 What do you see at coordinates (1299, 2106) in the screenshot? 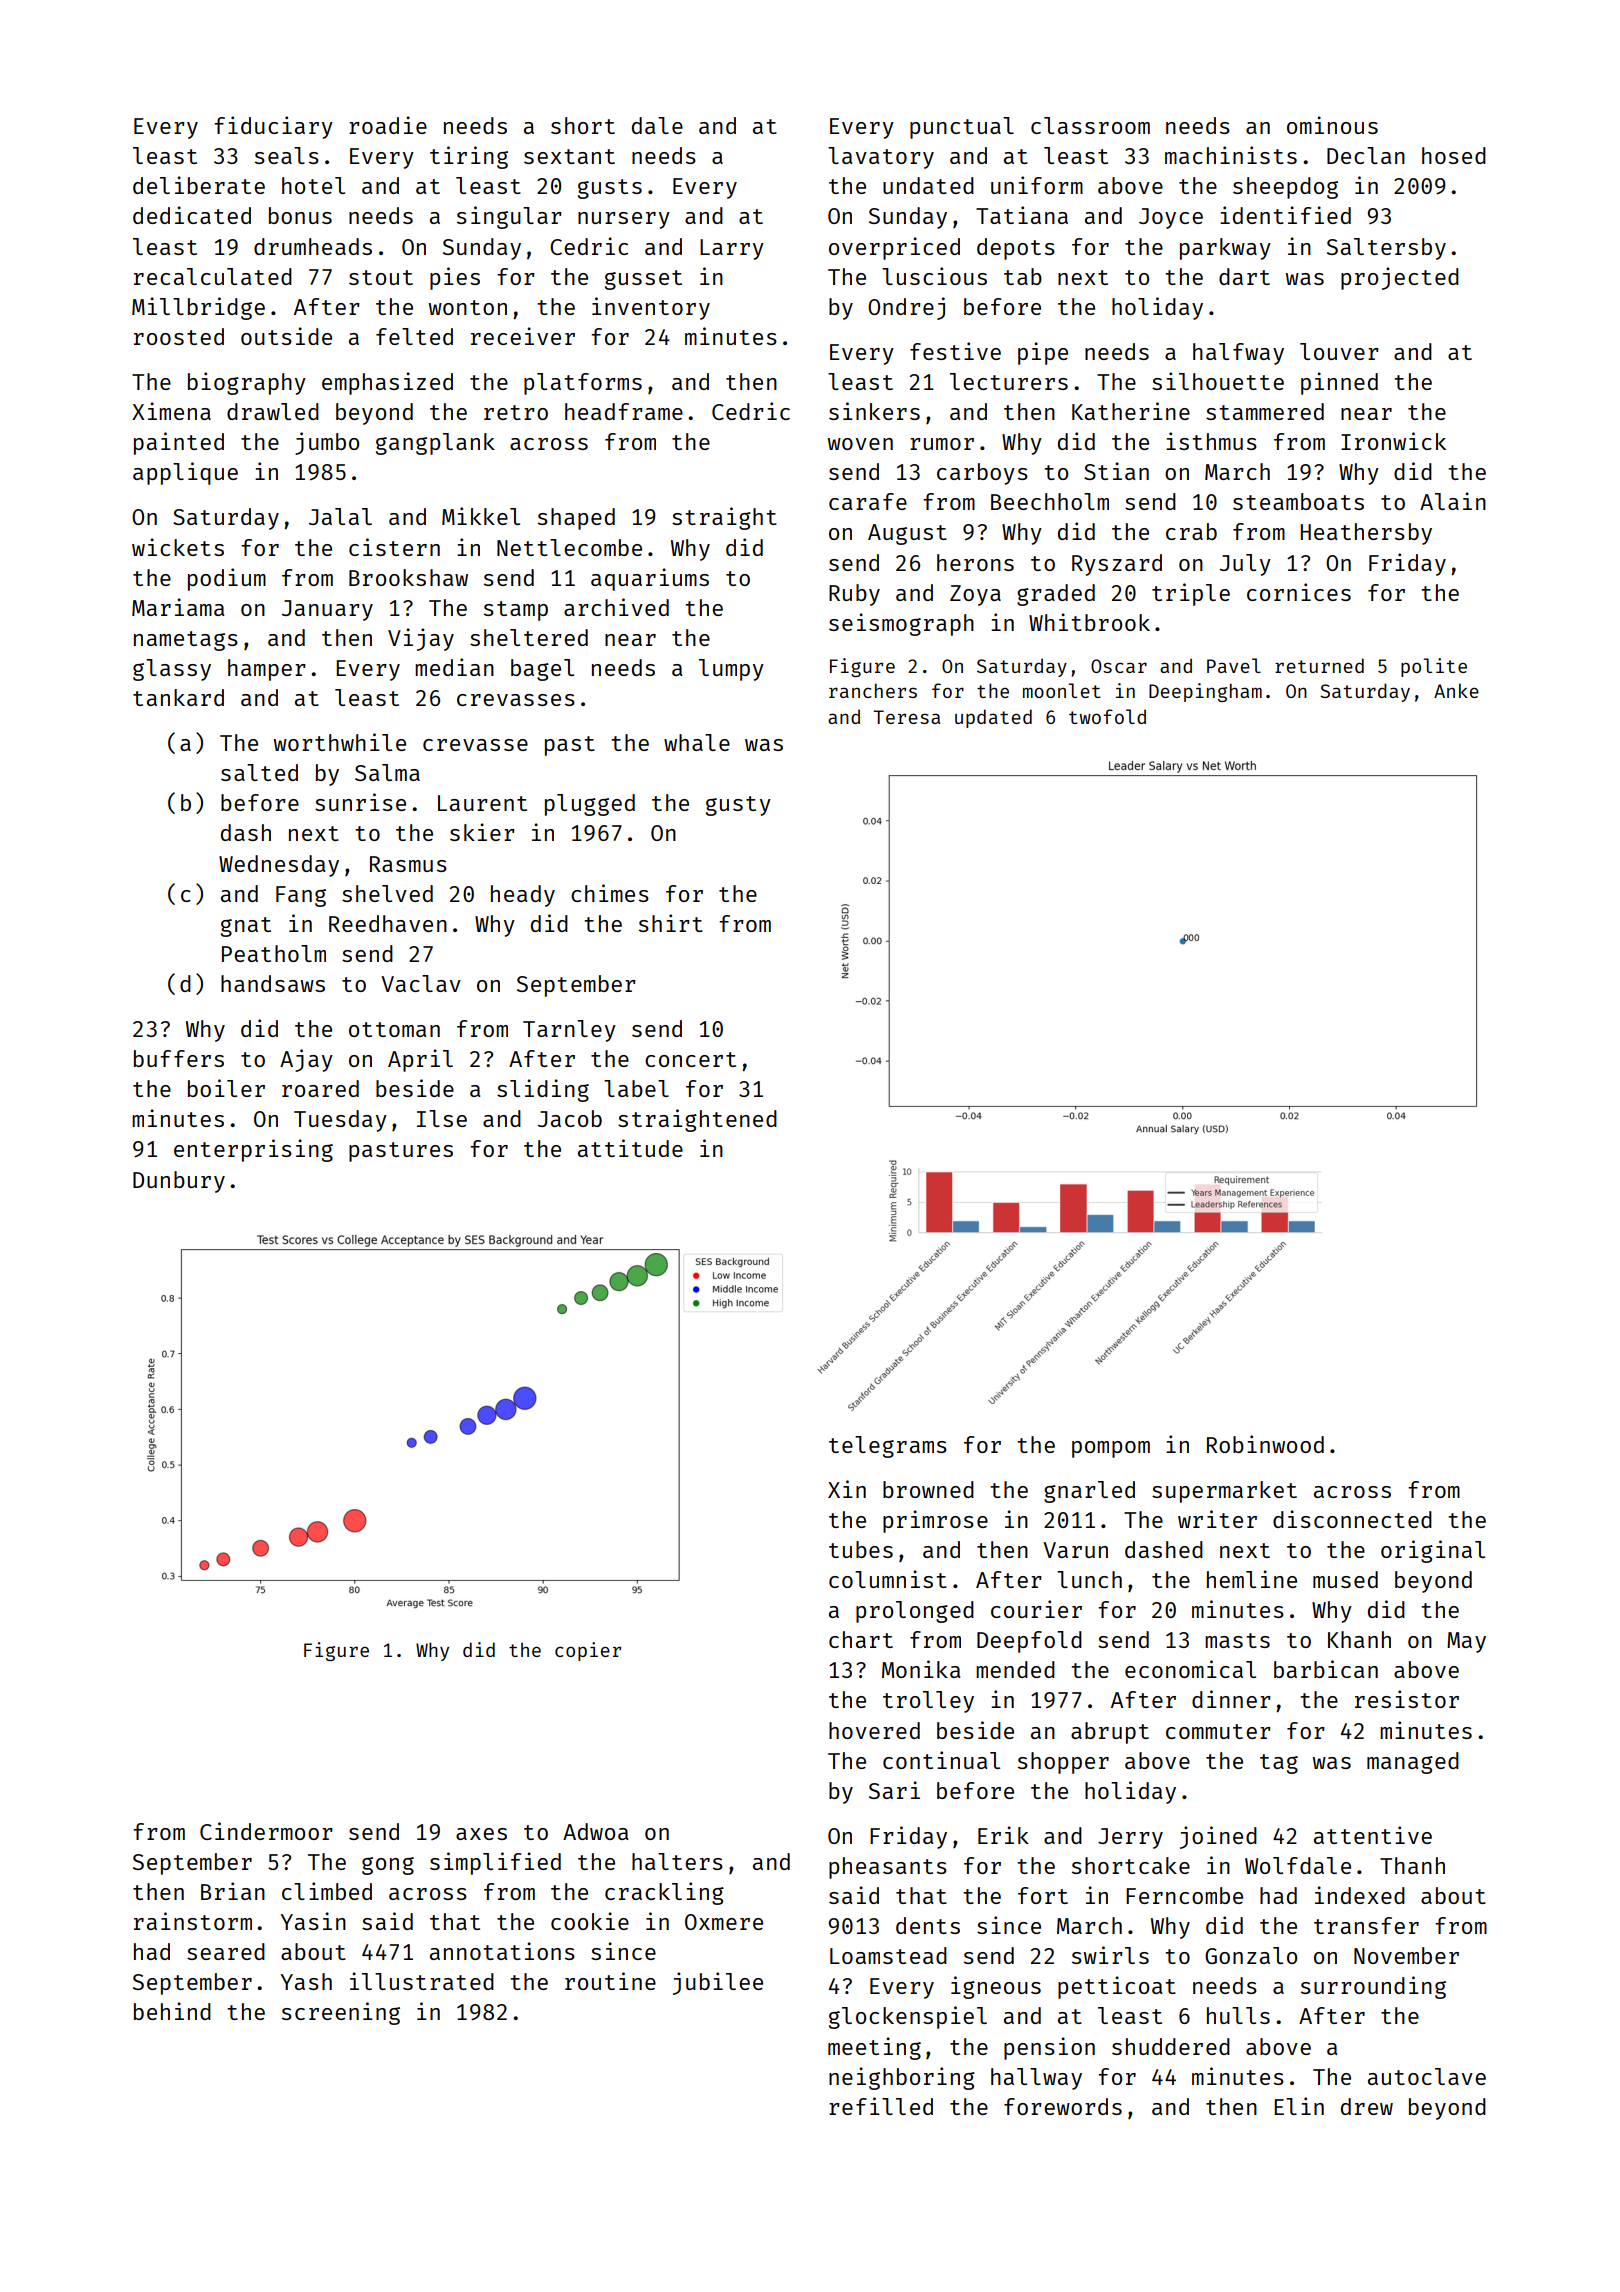
I see `Elin` at bounding box center [1299, 2106].
